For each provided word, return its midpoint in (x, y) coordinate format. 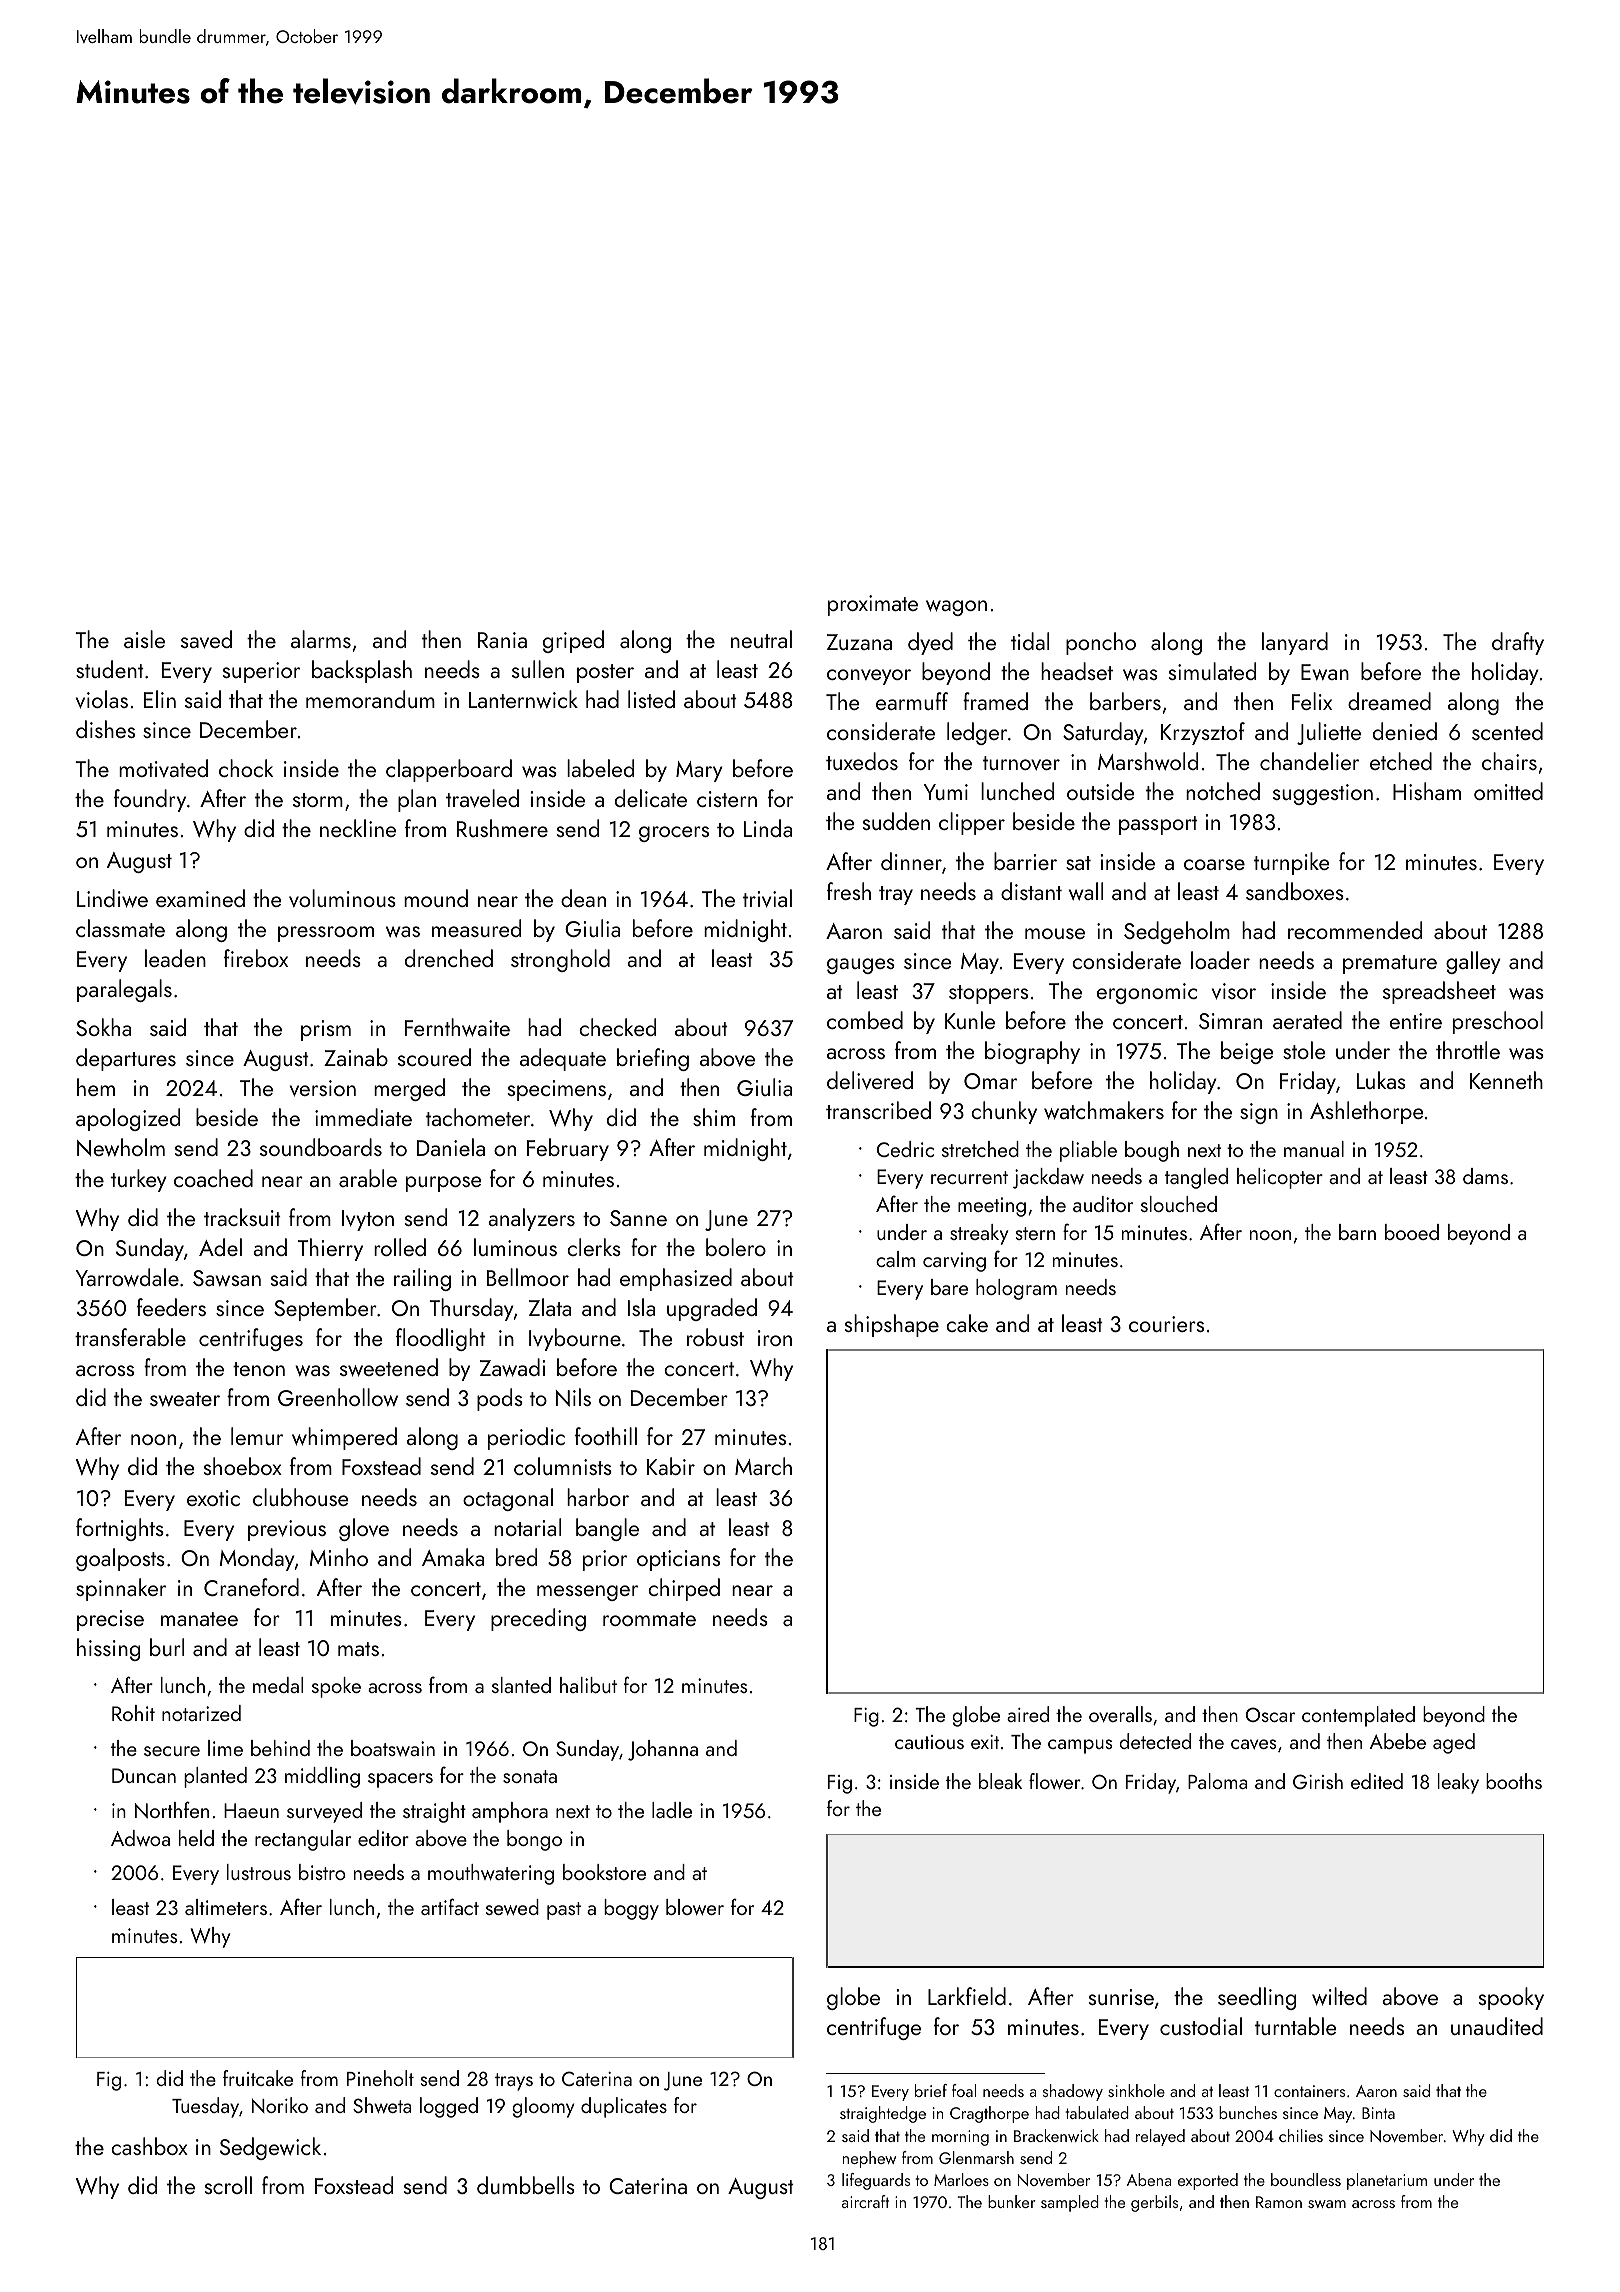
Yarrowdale (127, 1277)
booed (1412, 1232)
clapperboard (449, 770)
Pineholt (380, 2078)
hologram (1016, 1289)
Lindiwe (112, 898)
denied (1405, 731)
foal (964, 2090)
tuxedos (862, 761)
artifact (450, 1906)
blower (695, 1907)
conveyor (869, 677)
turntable (1296, 2026)
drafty (1518, 643)
